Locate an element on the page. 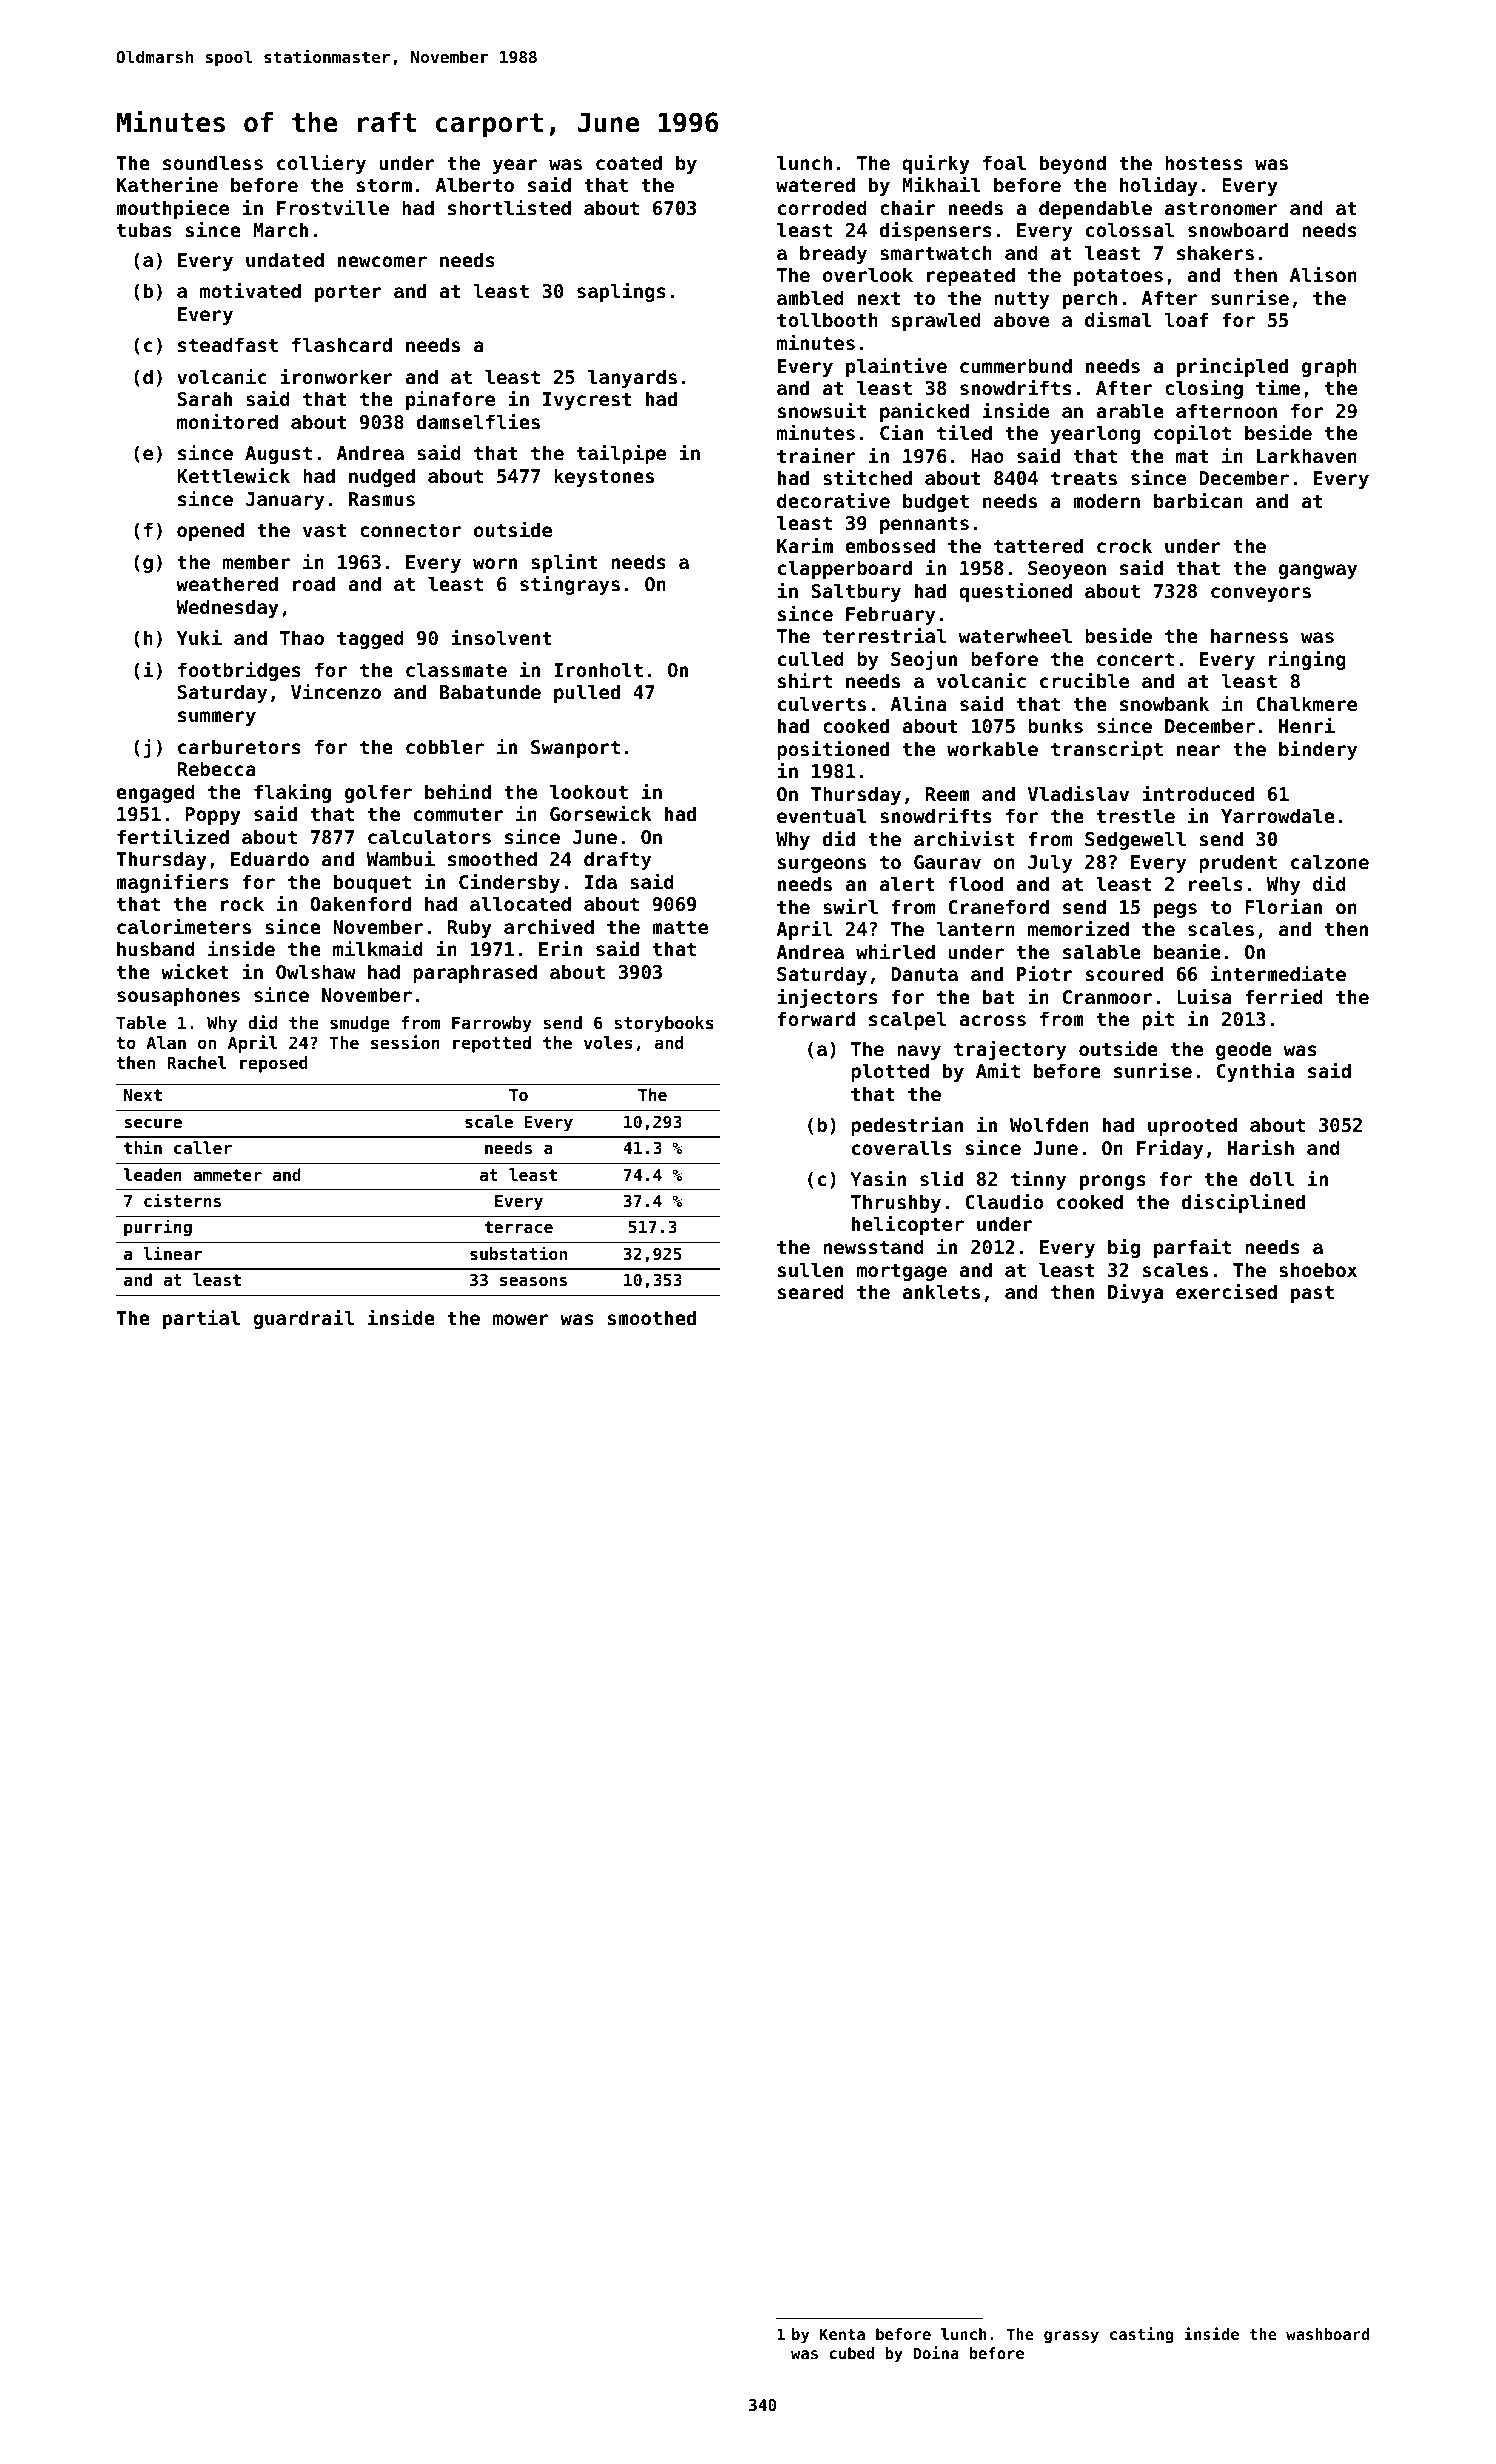  Divya is located at coordinates (1135, 1293).
